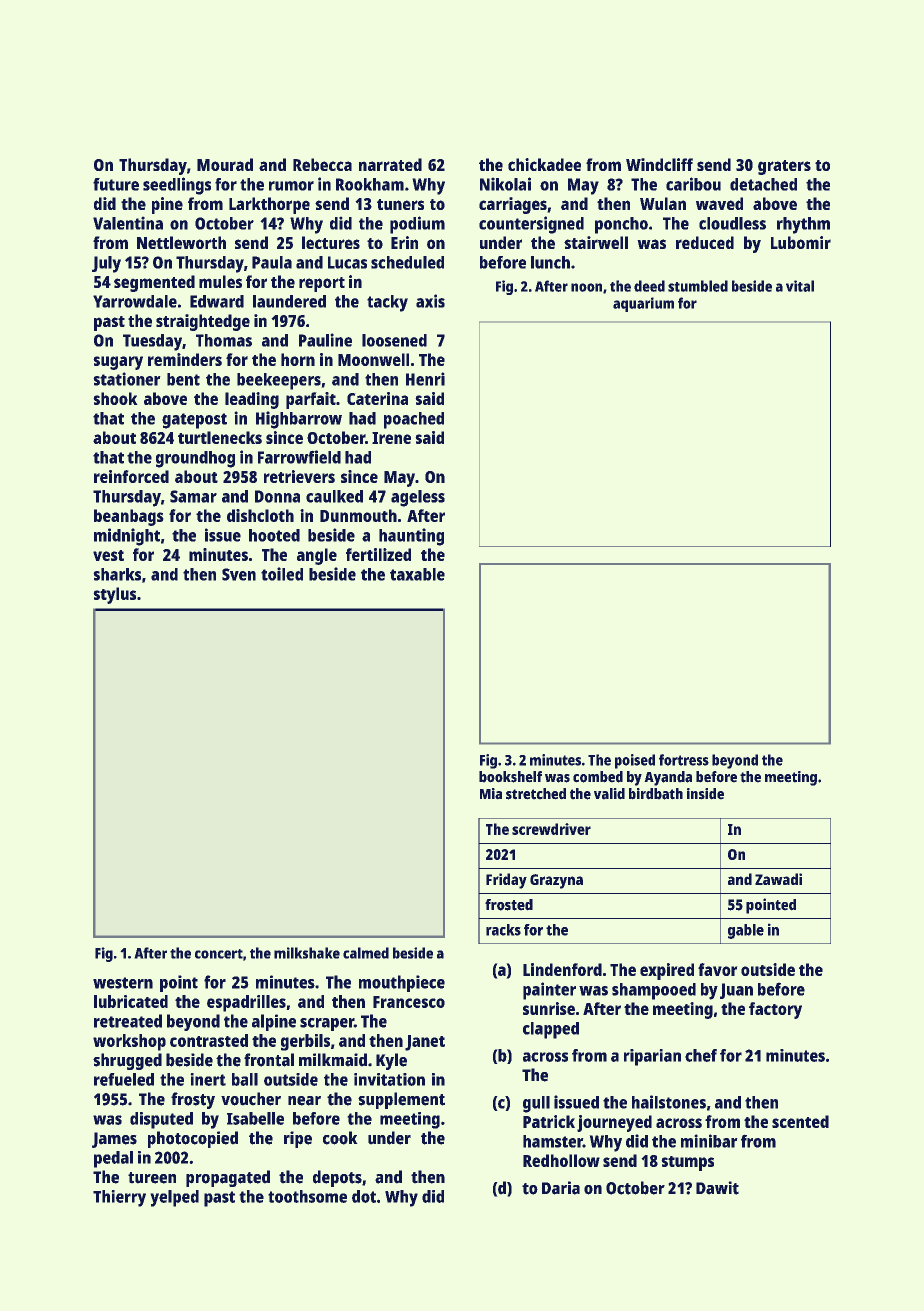 The height and width of the screenshot is (1311, 924). Describe the element at coordinates (418, 498) in the screenshot. I see `ageless` at that location.
